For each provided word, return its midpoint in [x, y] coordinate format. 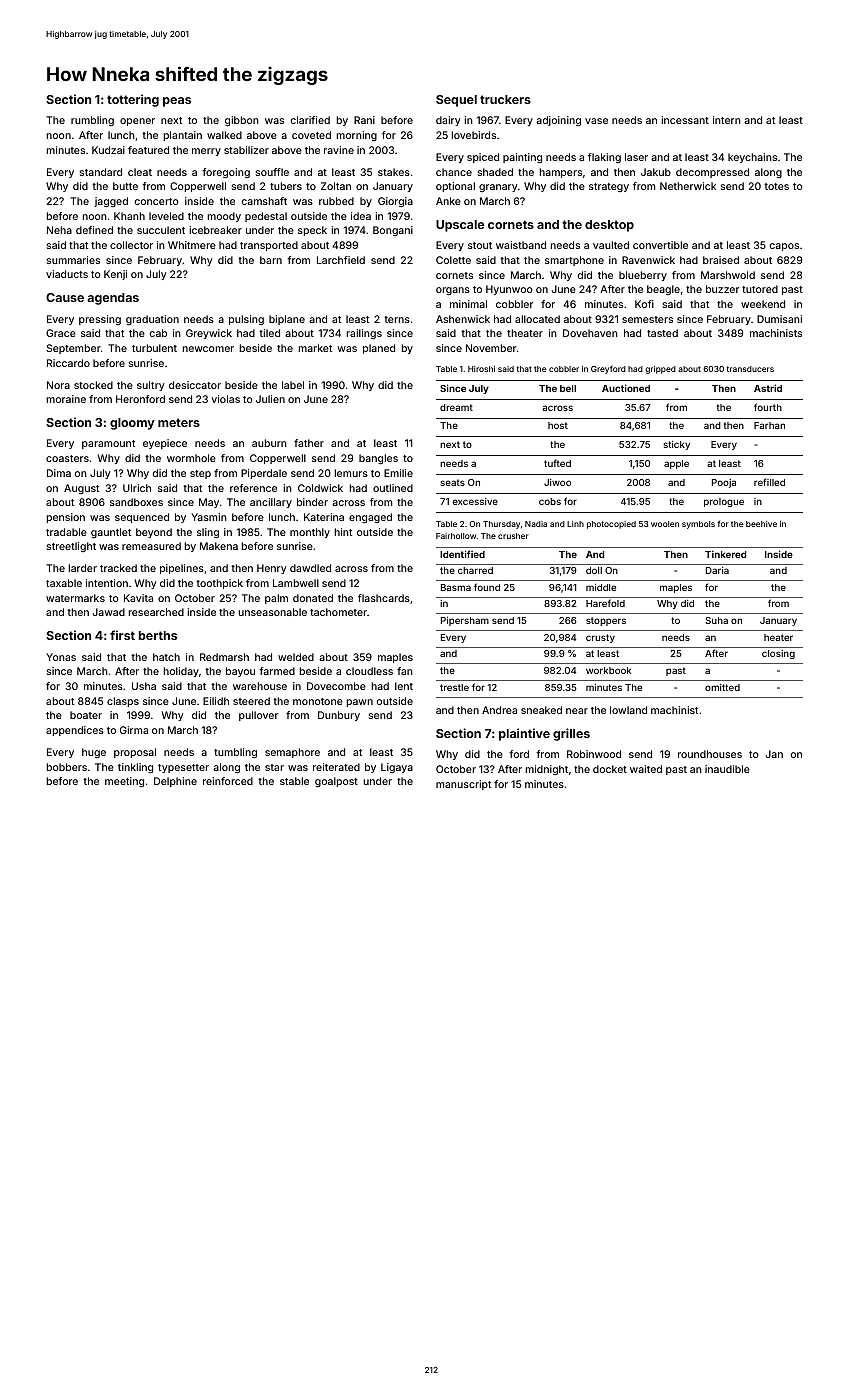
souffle [272, 172]
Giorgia [395, 202]
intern [727, 120]
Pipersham [465, 621]
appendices [75, 731]
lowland [628, 710]
